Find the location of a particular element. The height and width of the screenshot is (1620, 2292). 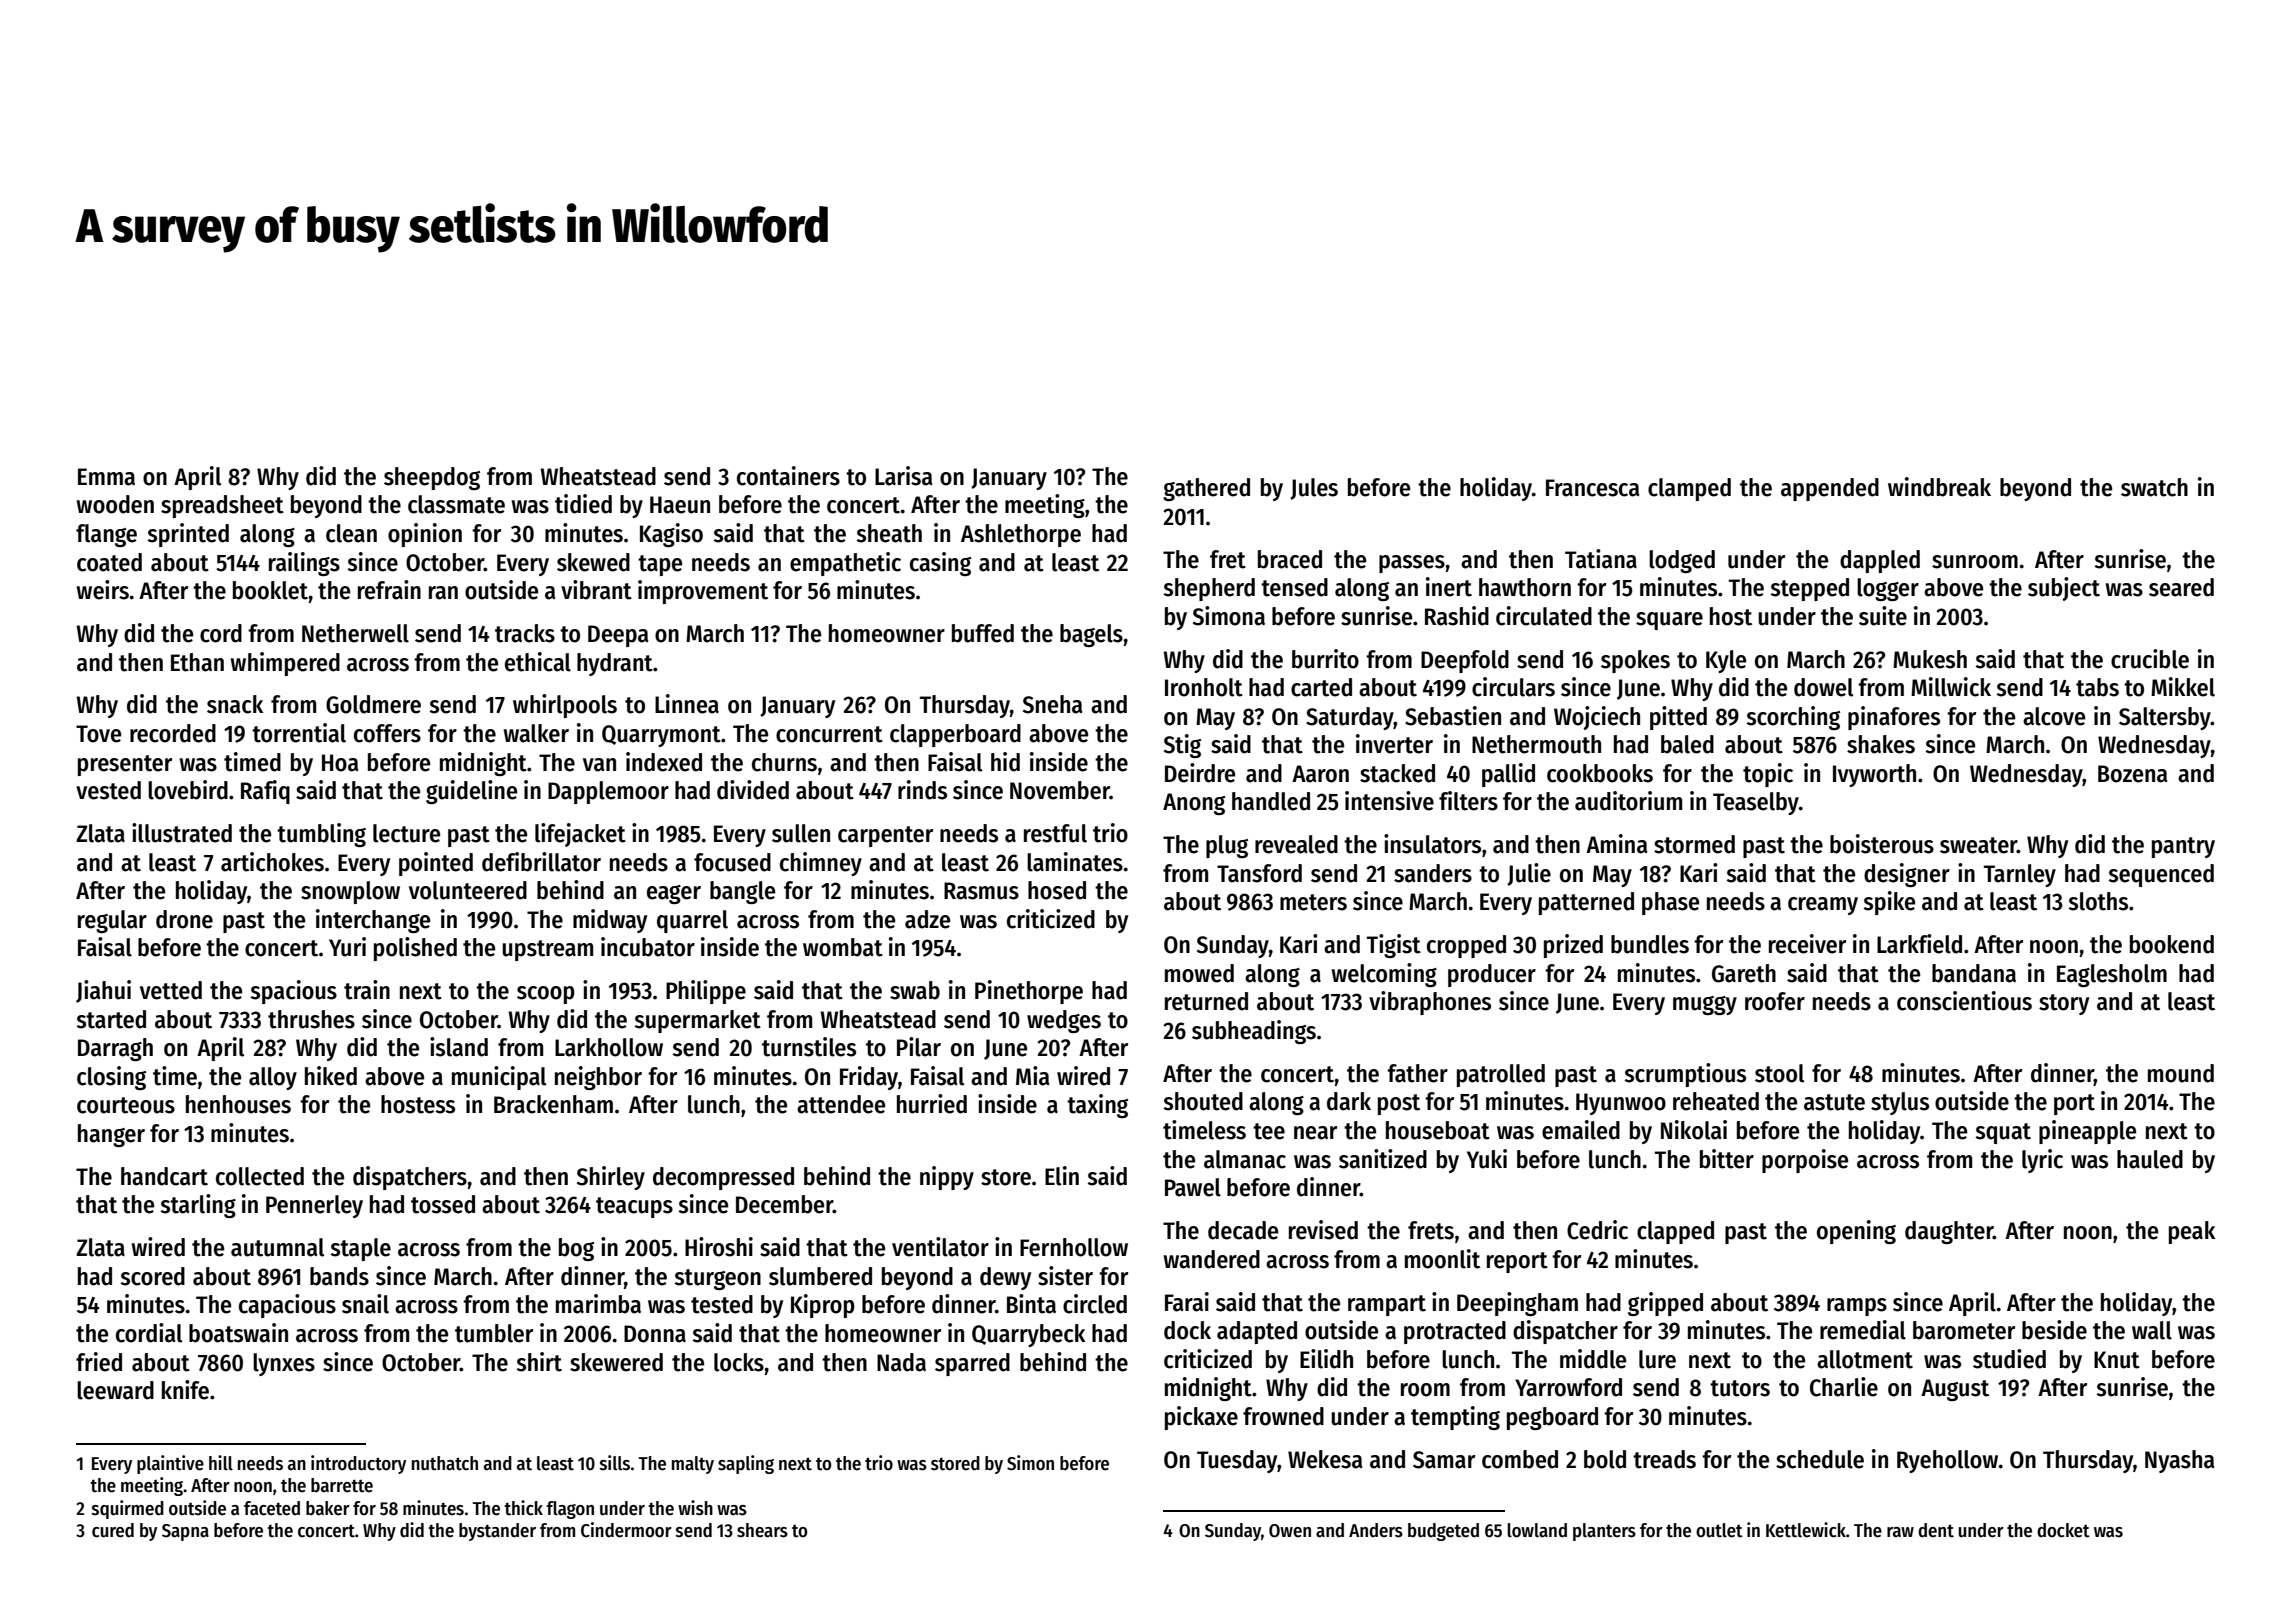

regular is located at coordinates (112, 921).
